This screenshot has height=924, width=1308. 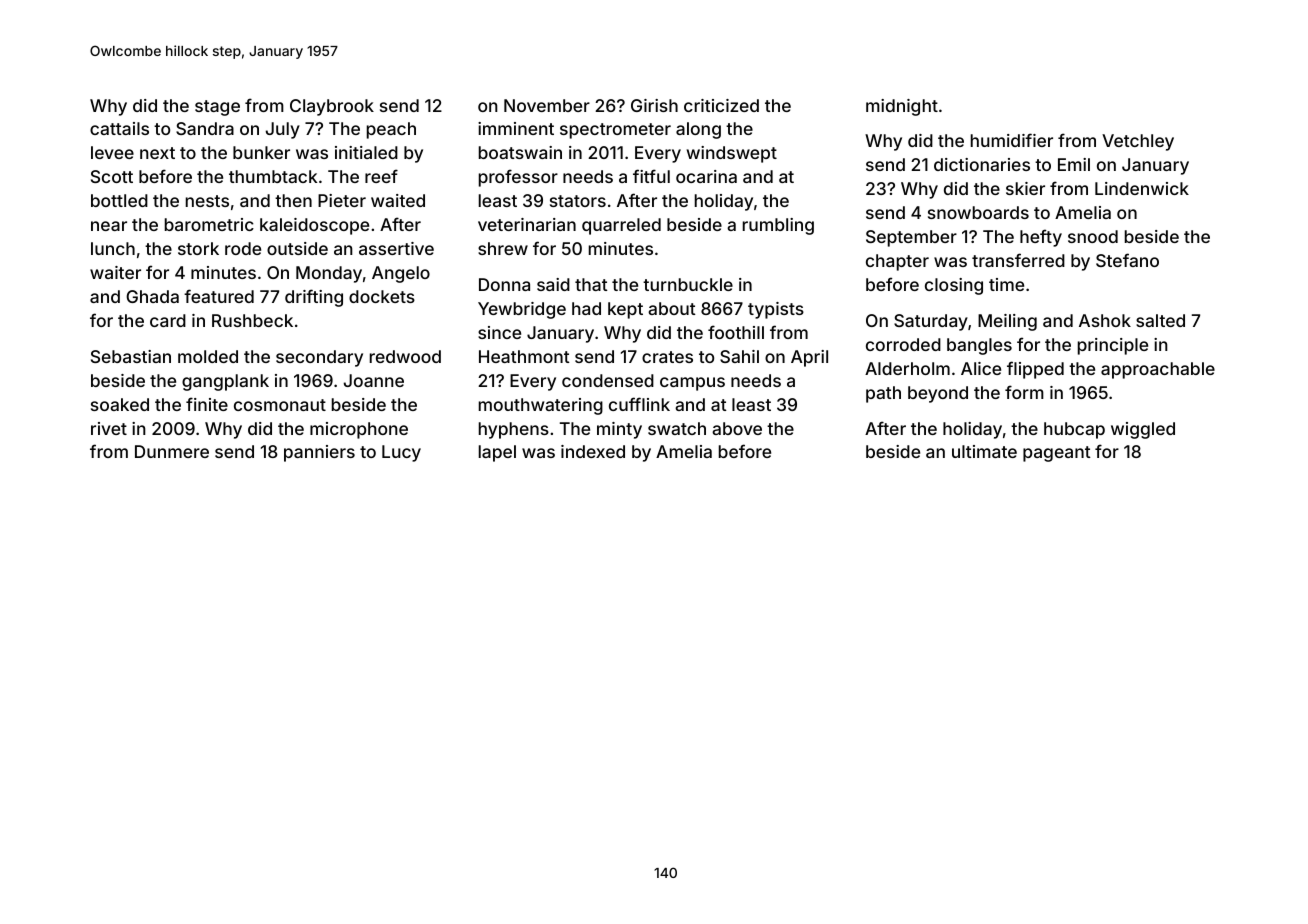 What do you see at coordinates (1007, 322) in the screenshot?
I see `Meiling` at bounding box center [1007, 322].
